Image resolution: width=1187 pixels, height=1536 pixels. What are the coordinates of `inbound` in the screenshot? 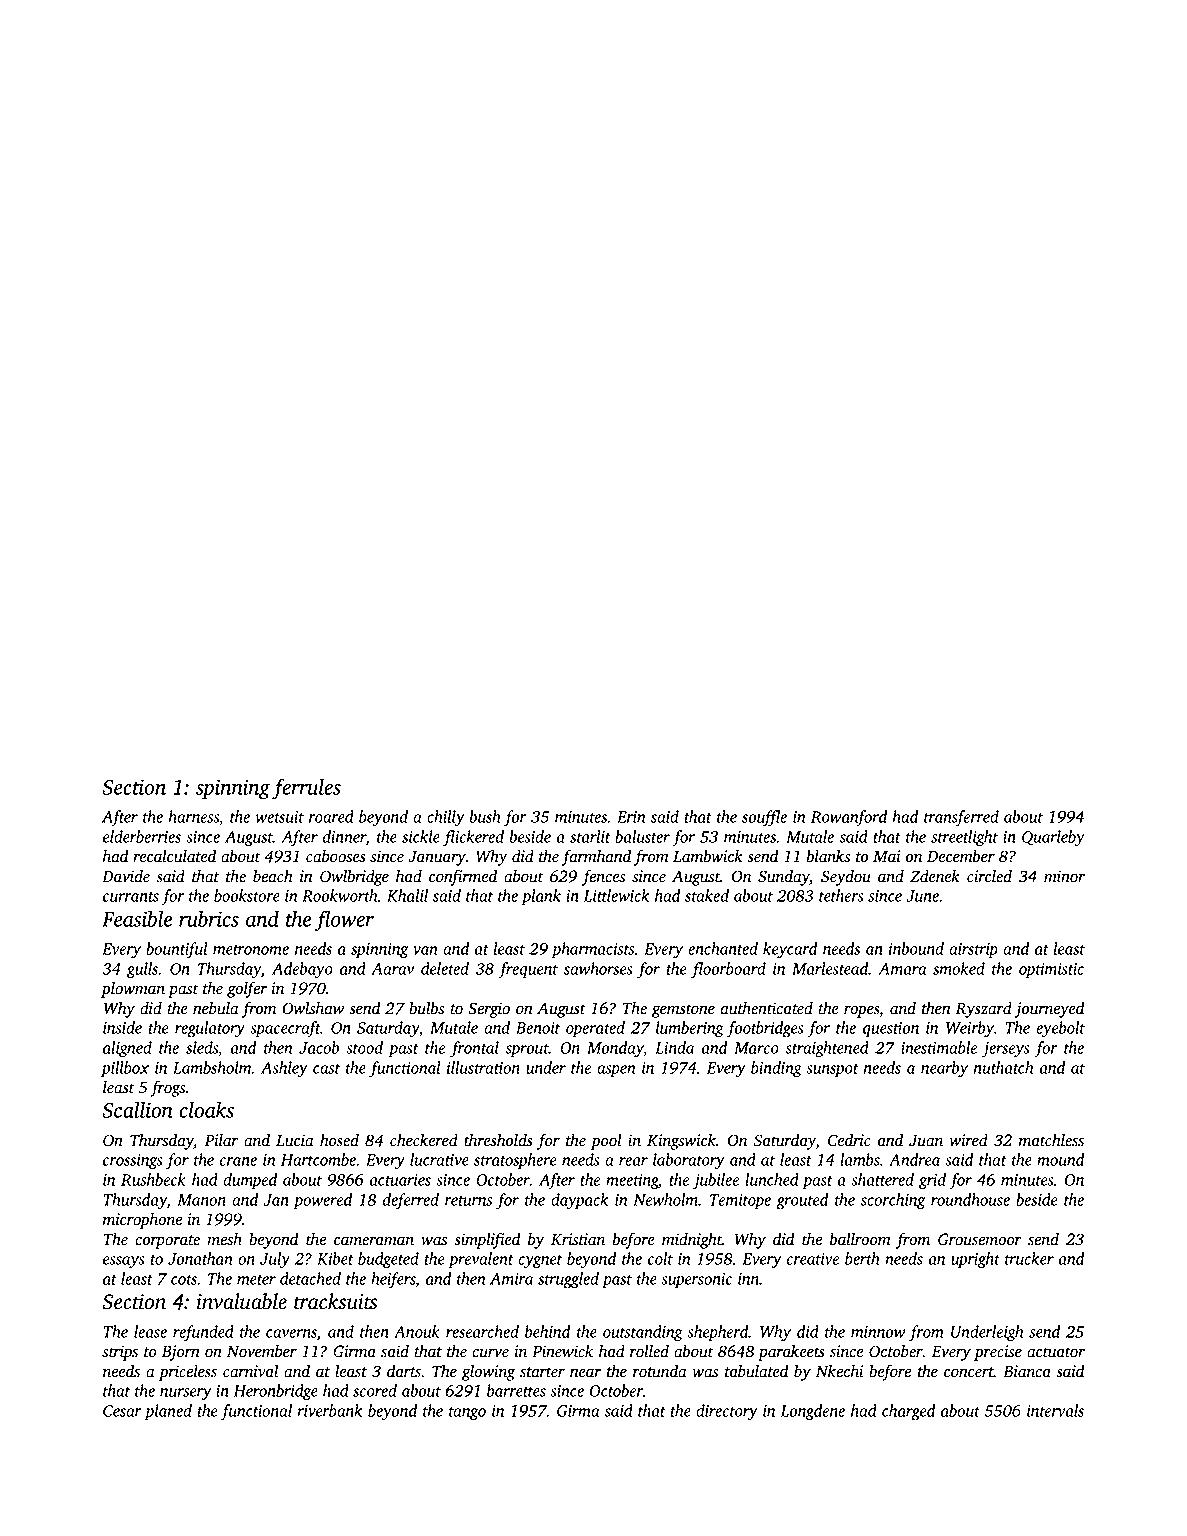 It's located at (916, 948).
